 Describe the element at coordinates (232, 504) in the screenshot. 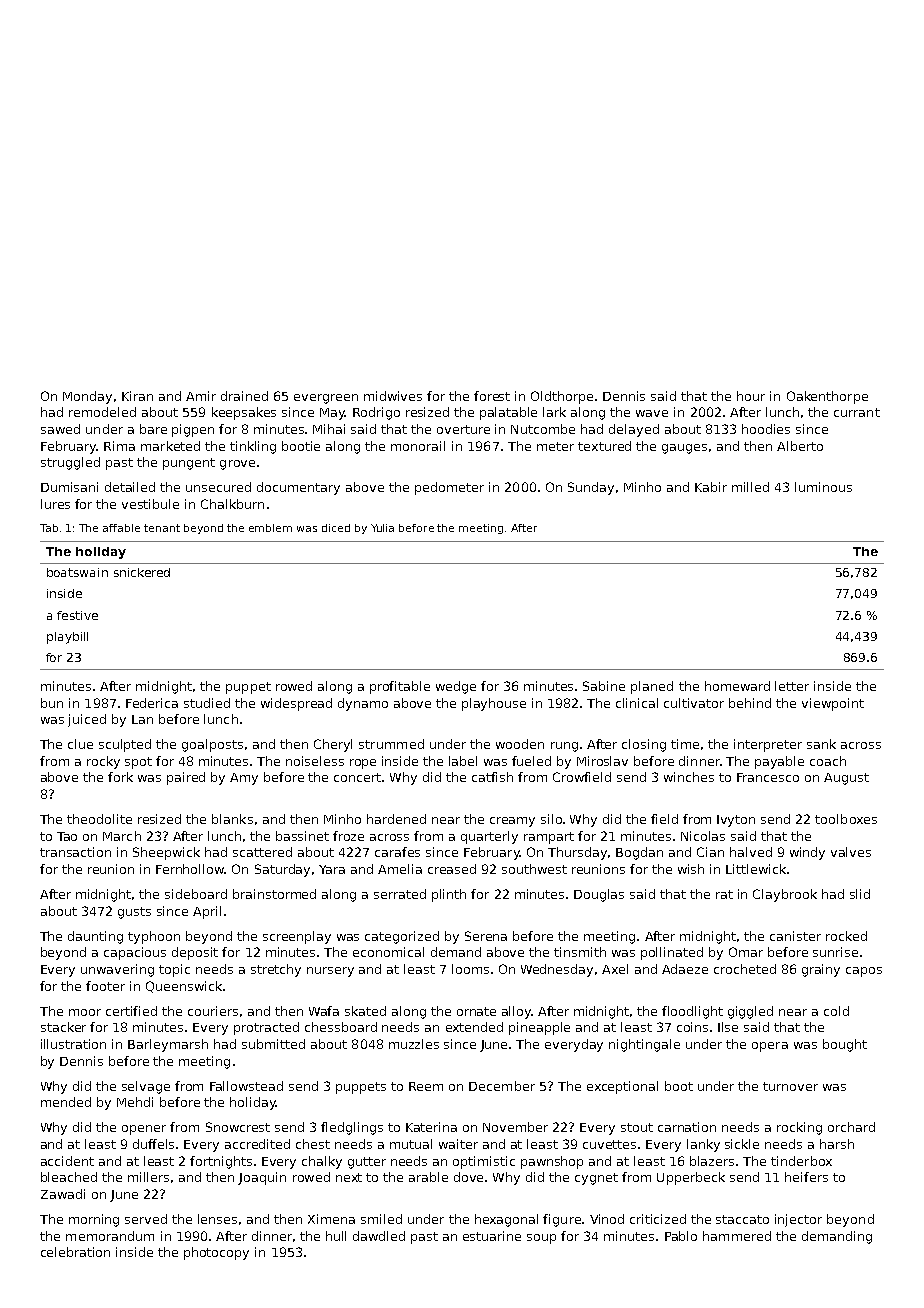

I see `Chalkburn` at that location.
